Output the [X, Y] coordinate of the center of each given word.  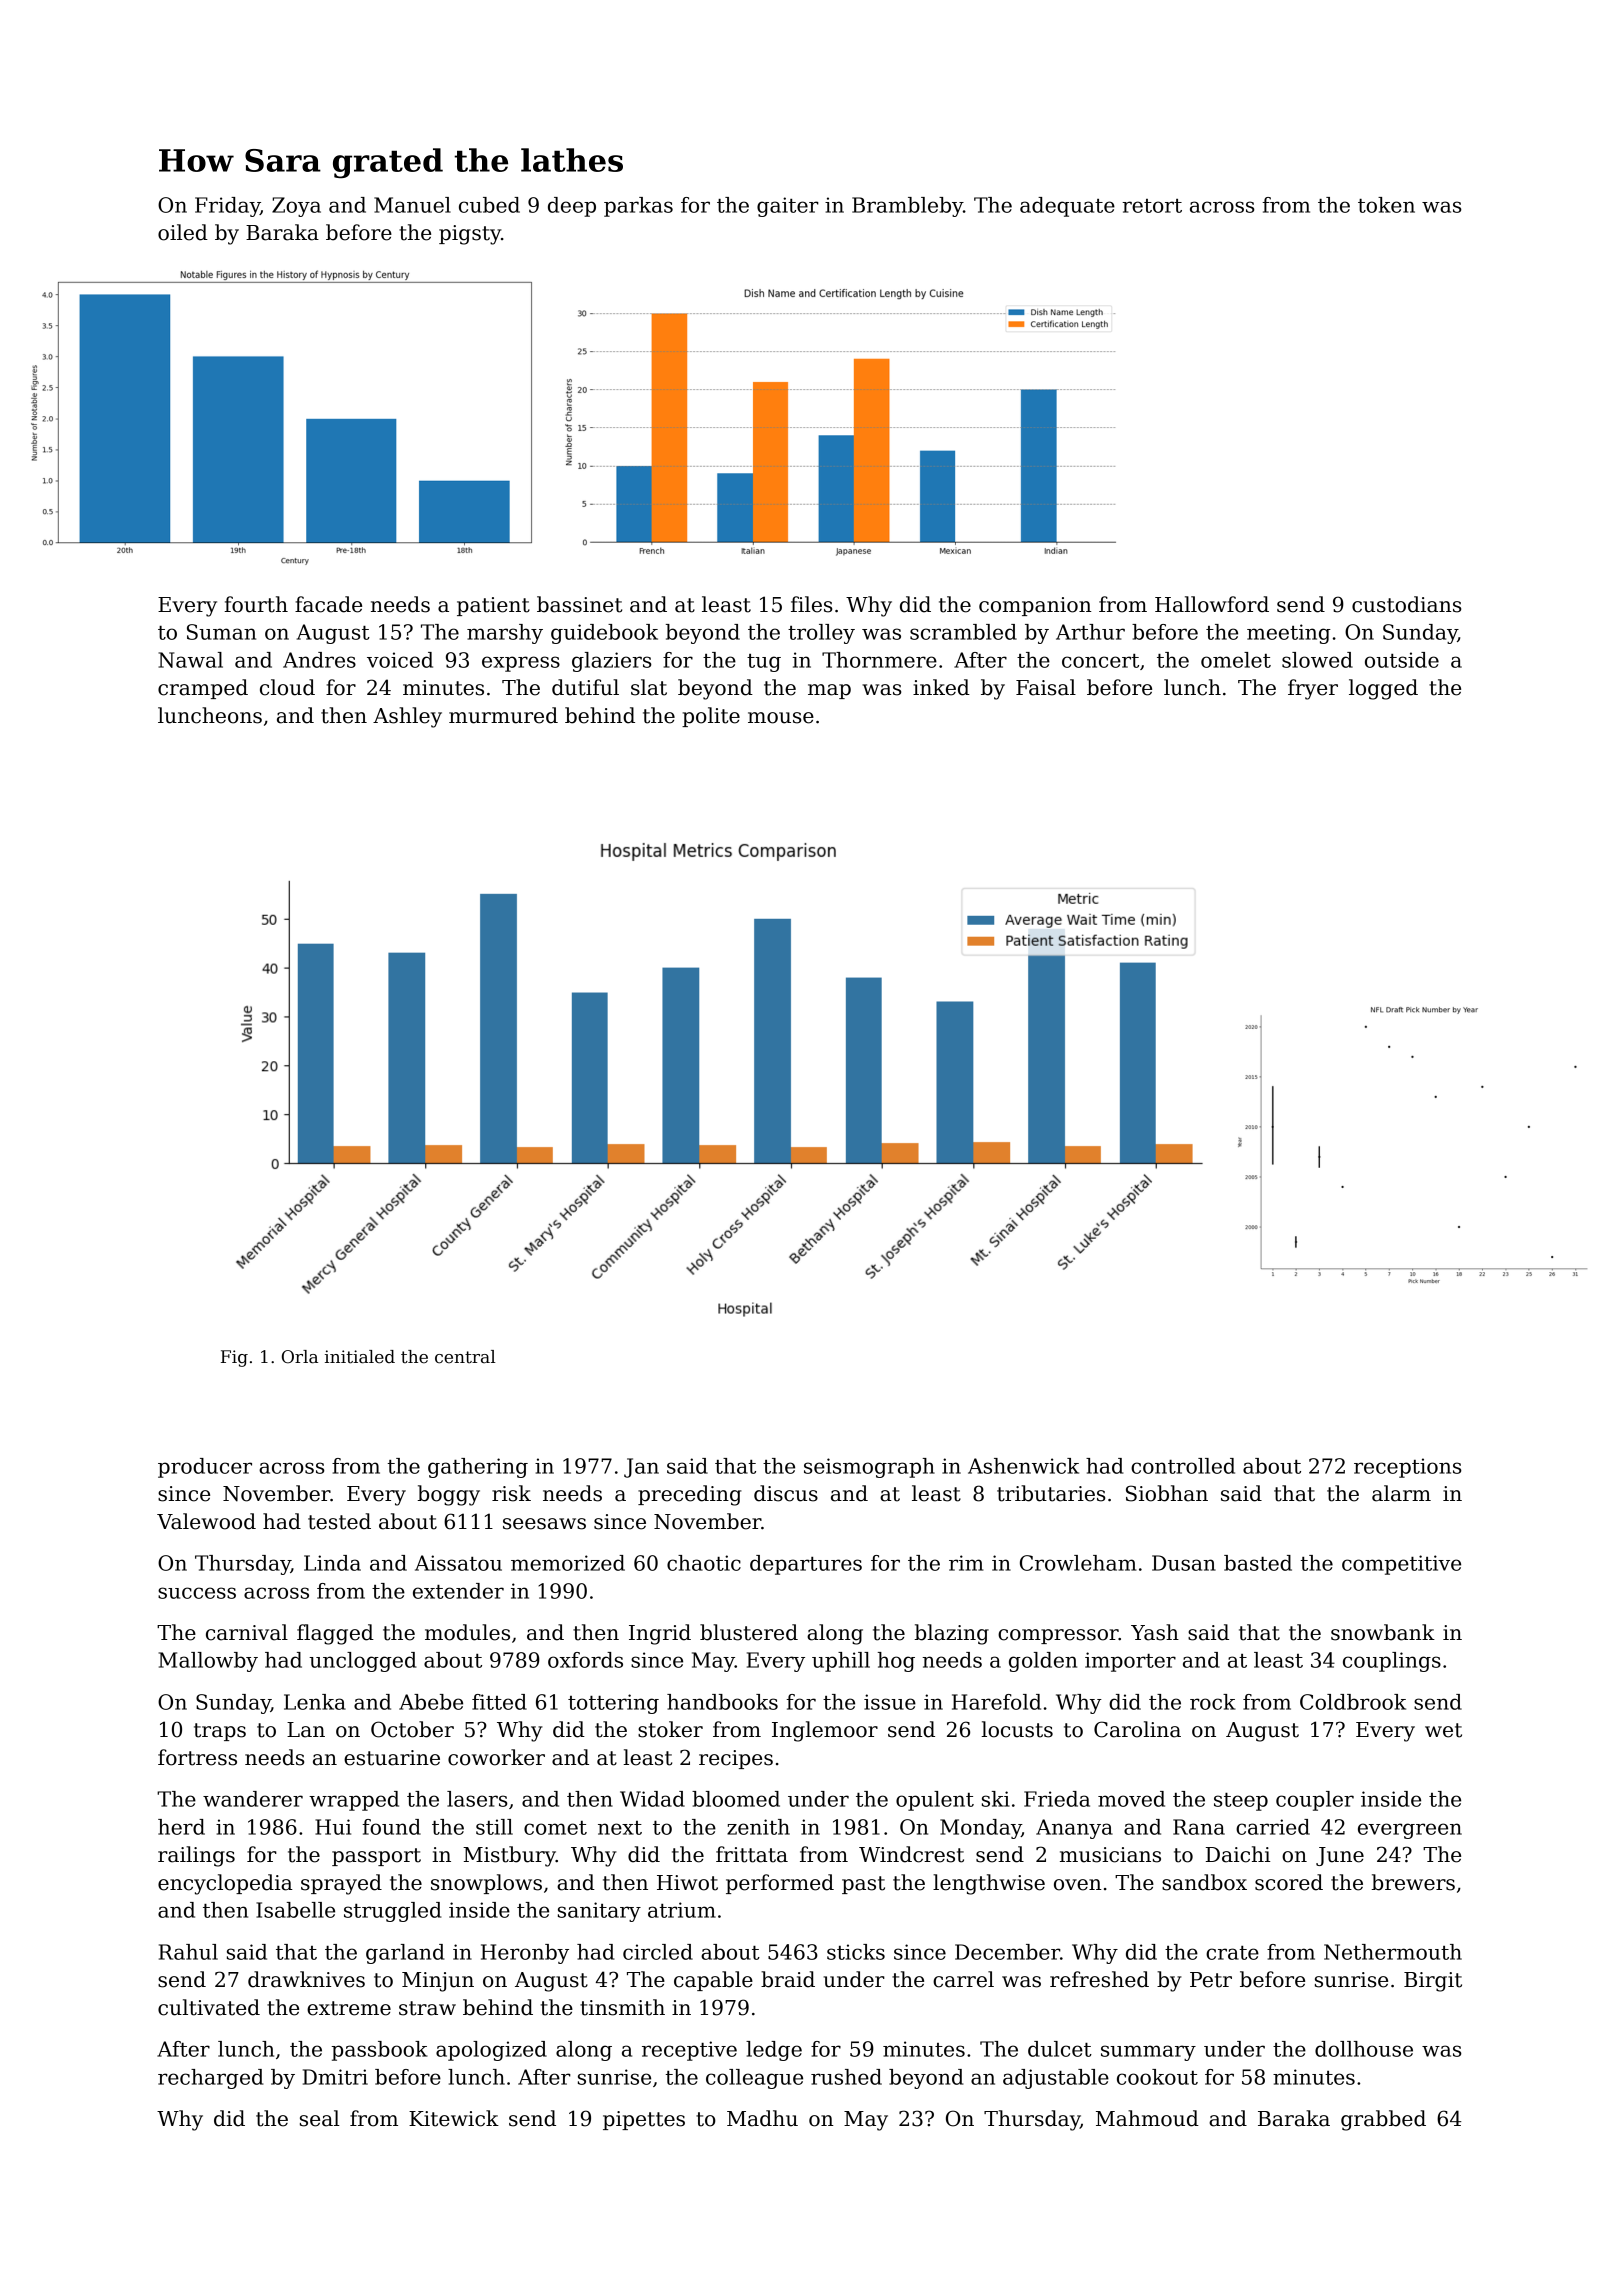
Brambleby [907, 207]
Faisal [1046, 687]
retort [1152, 206]
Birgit [1433, 1982]
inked [941, 687]
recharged [210, 2079]
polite [711, 717]
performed [780, 1884]
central [465, 1357]
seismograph [869, 1468]
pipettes [644, 2120]
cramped [203, 689]
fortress [197, 1757]
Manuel [412, 205]
